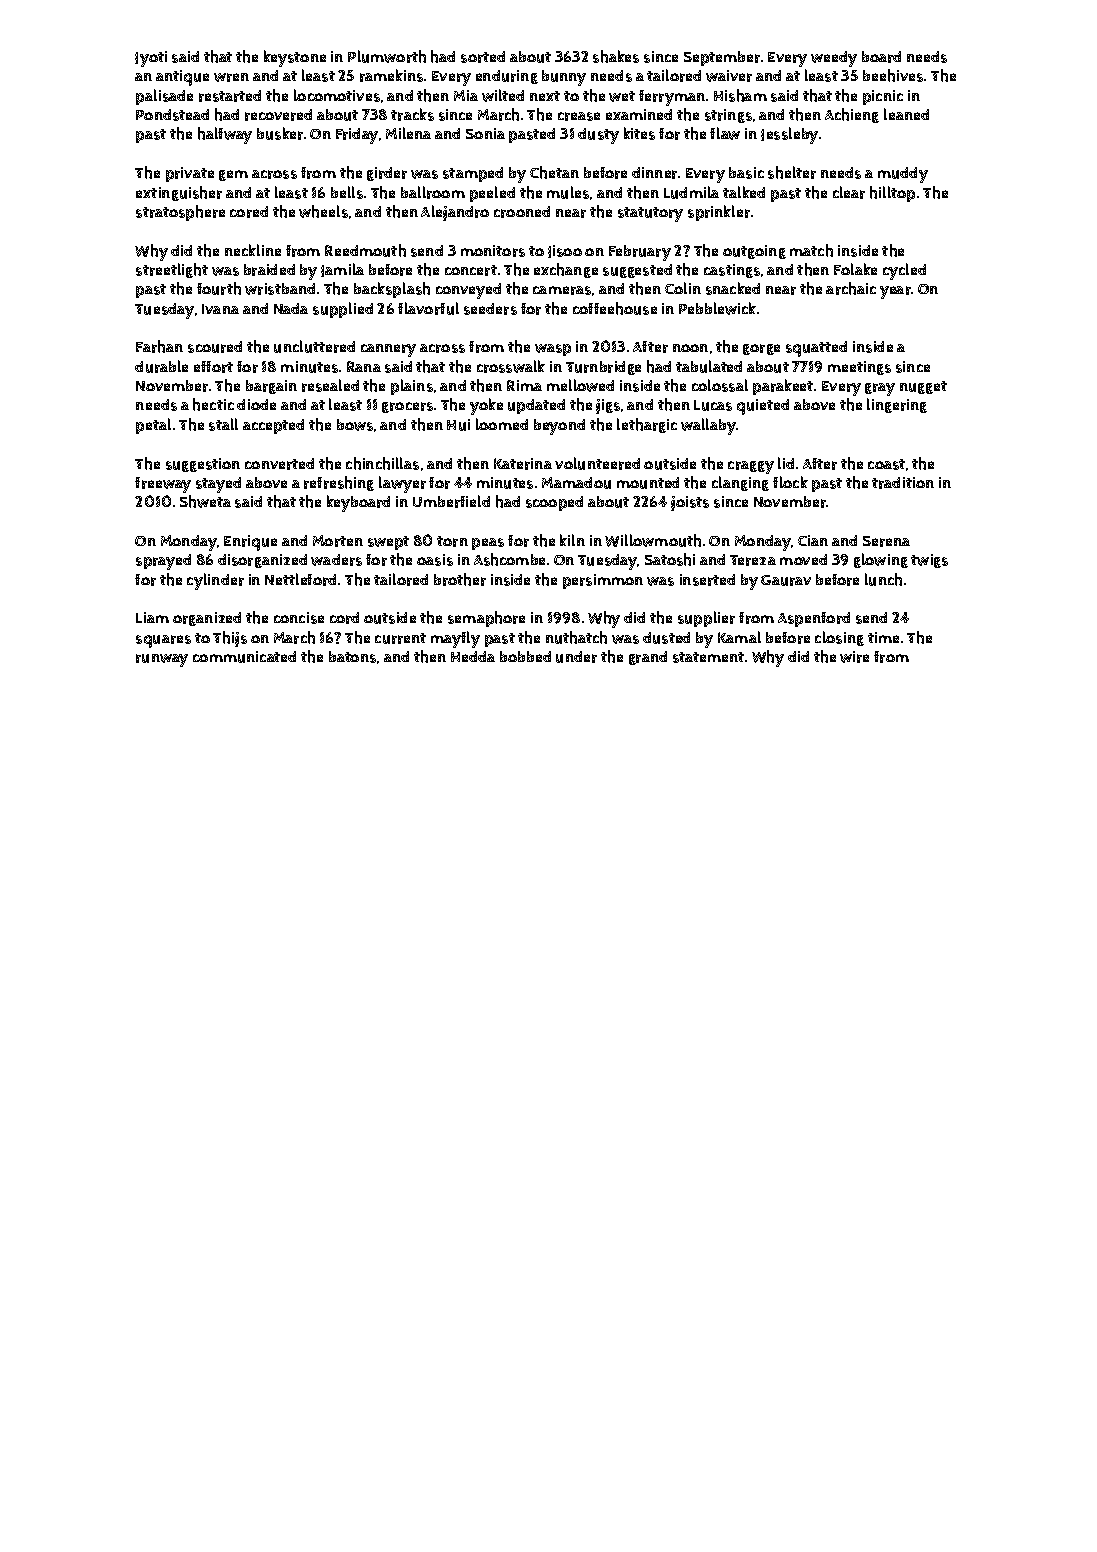 This document has width=1097, height=1552. What do you see at coordinates (455, 213) in the document?
I see `Alejandro` at bounding box center [455, 213].
